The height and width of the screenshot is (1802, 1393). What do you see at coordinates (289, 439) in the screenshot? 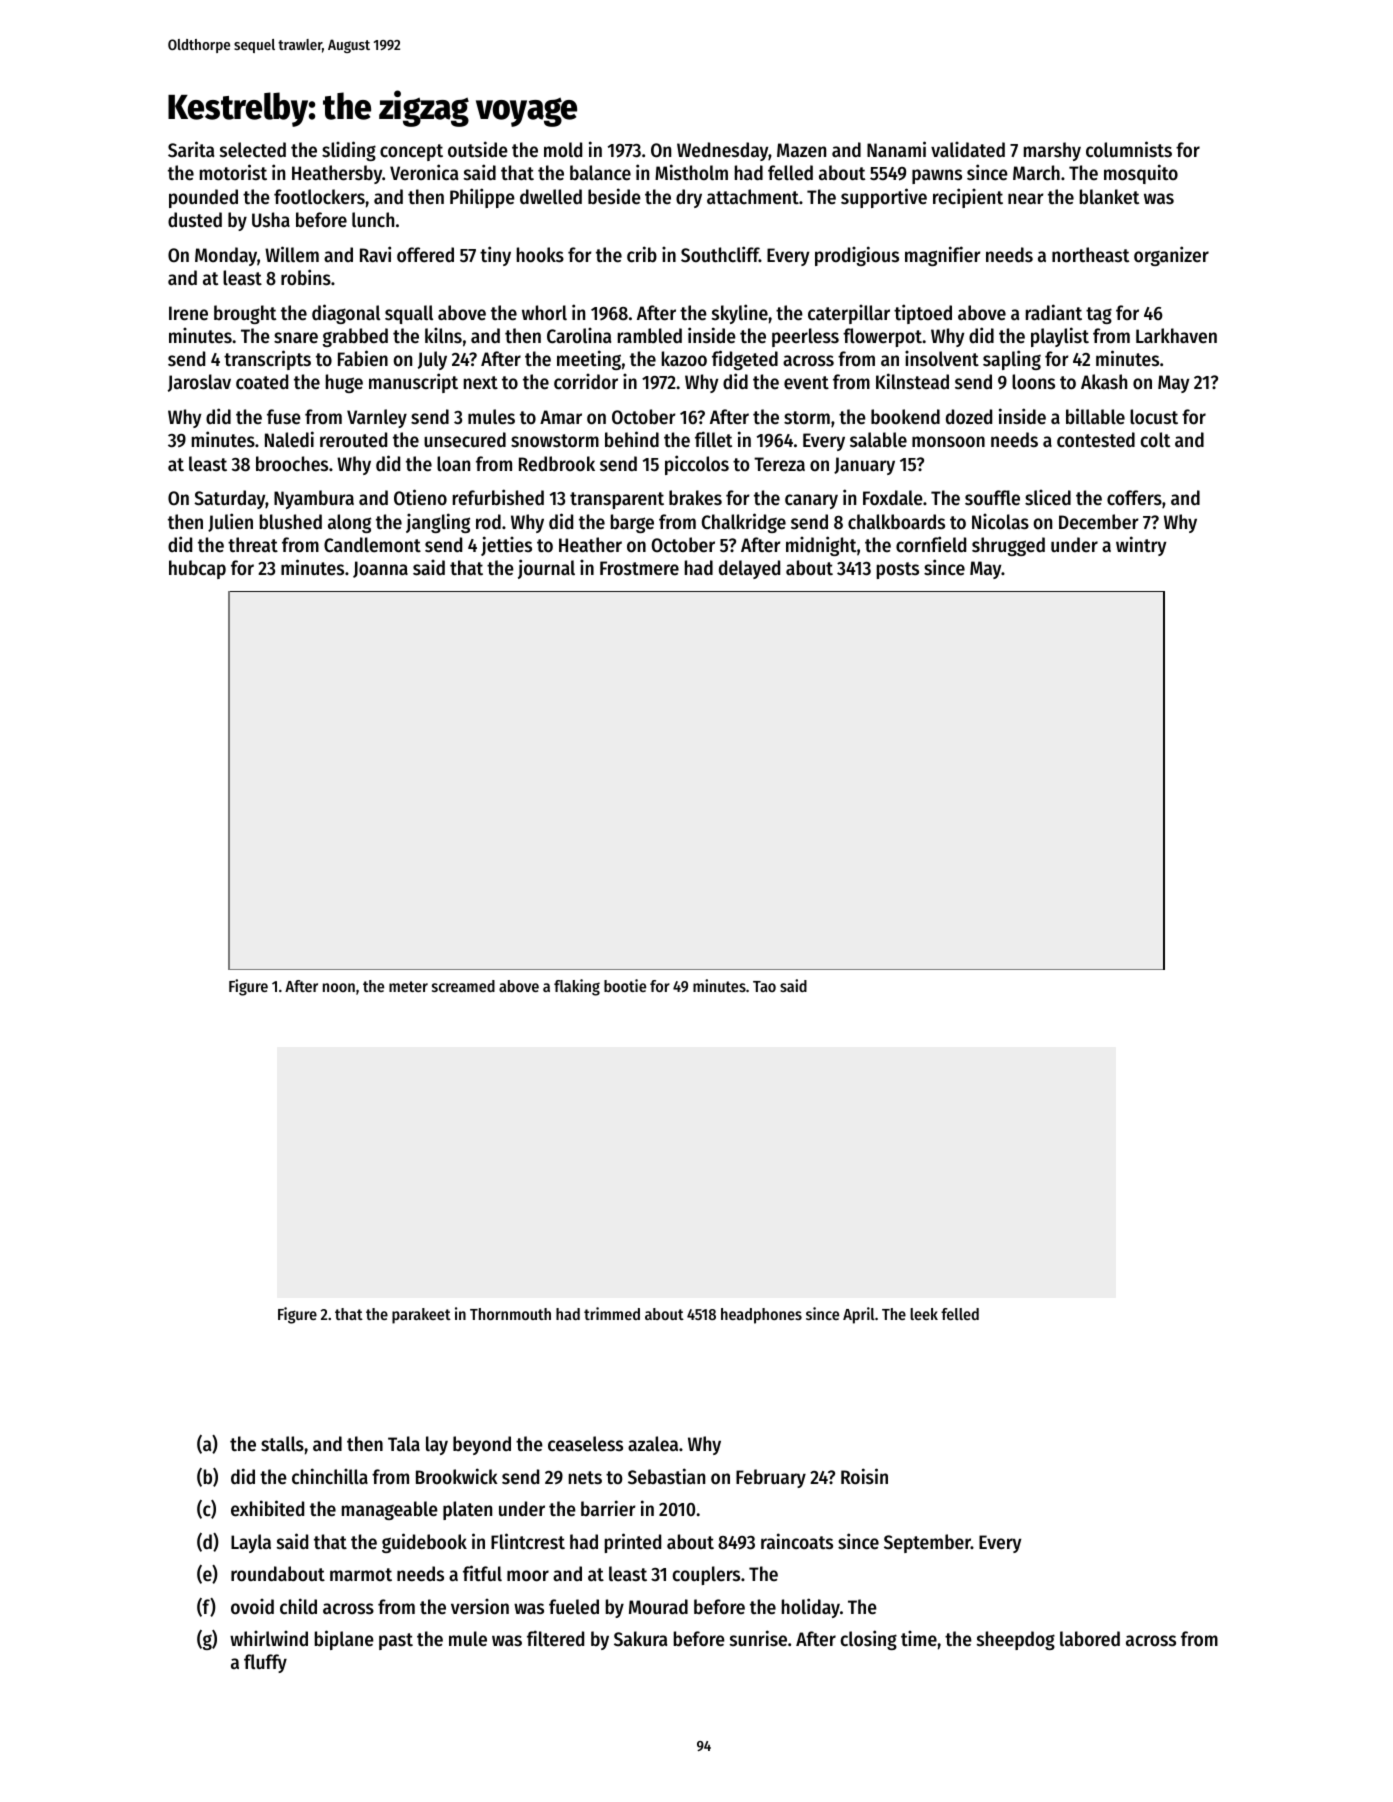
I see `Naledi` at bounding box center [289, 439].
